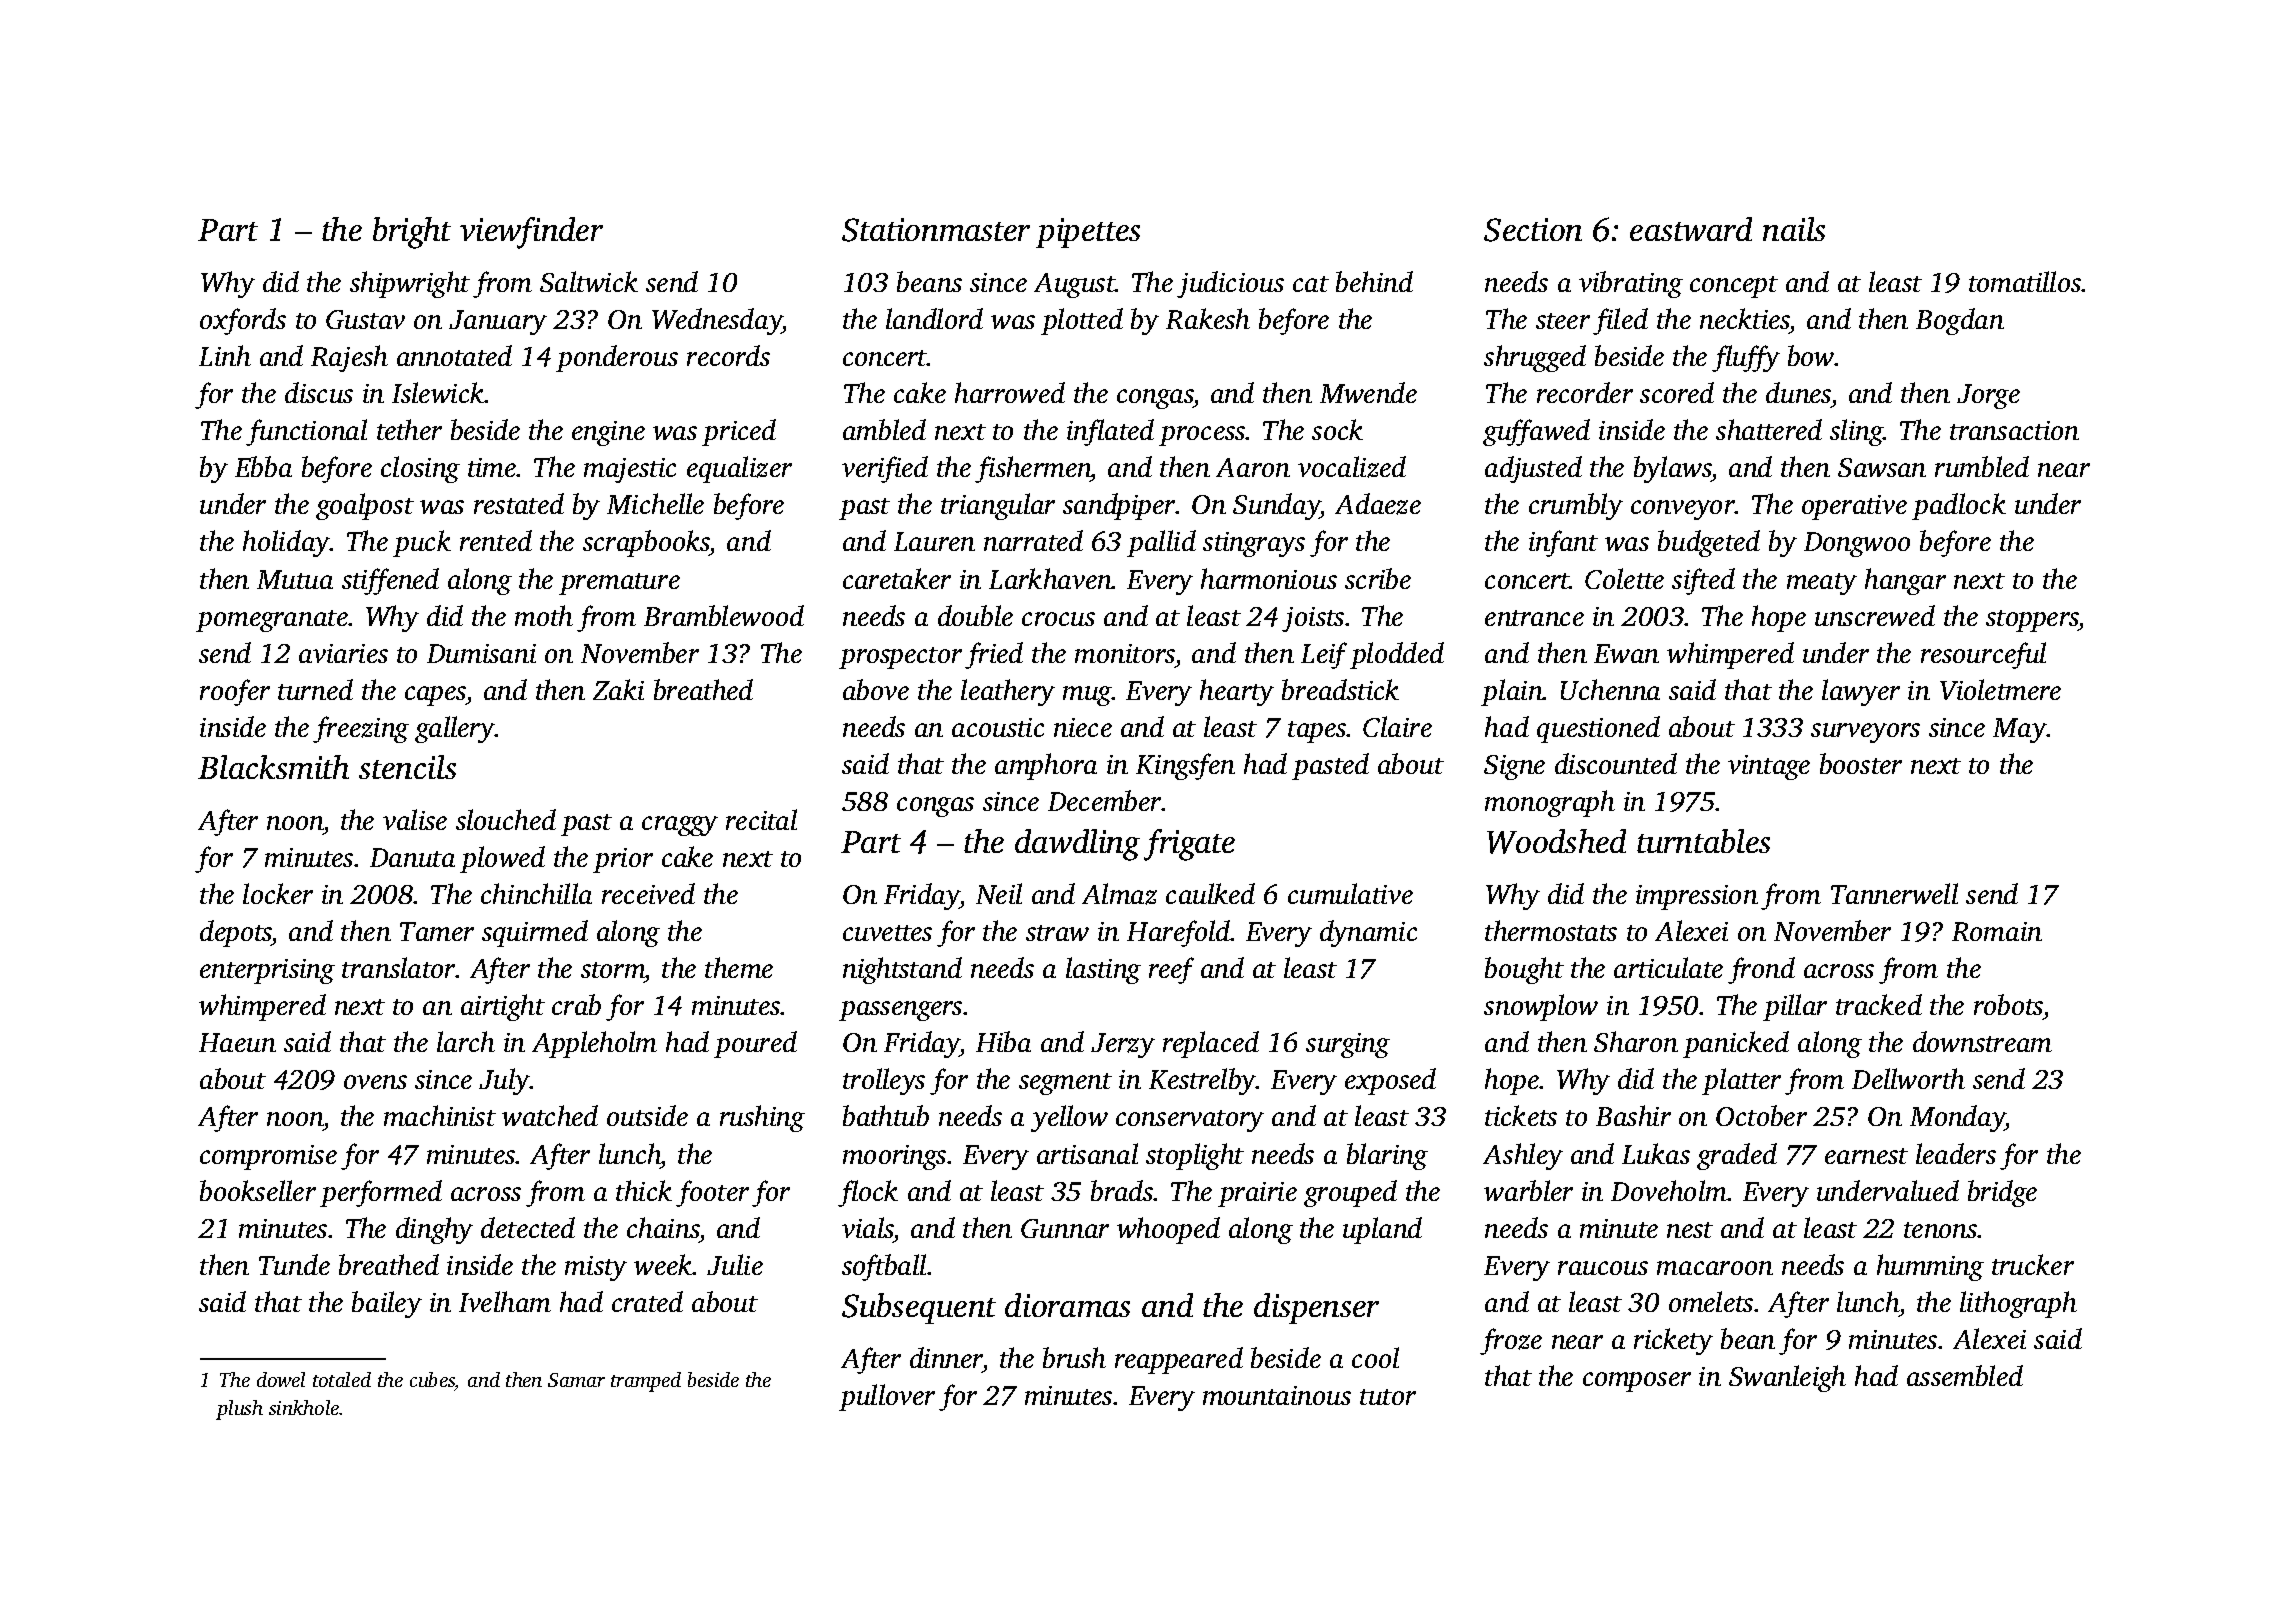 The image size is (2292, 1620). Describe the element at coordinates (618, 689) in the document. I see `Zaki` at that location.
